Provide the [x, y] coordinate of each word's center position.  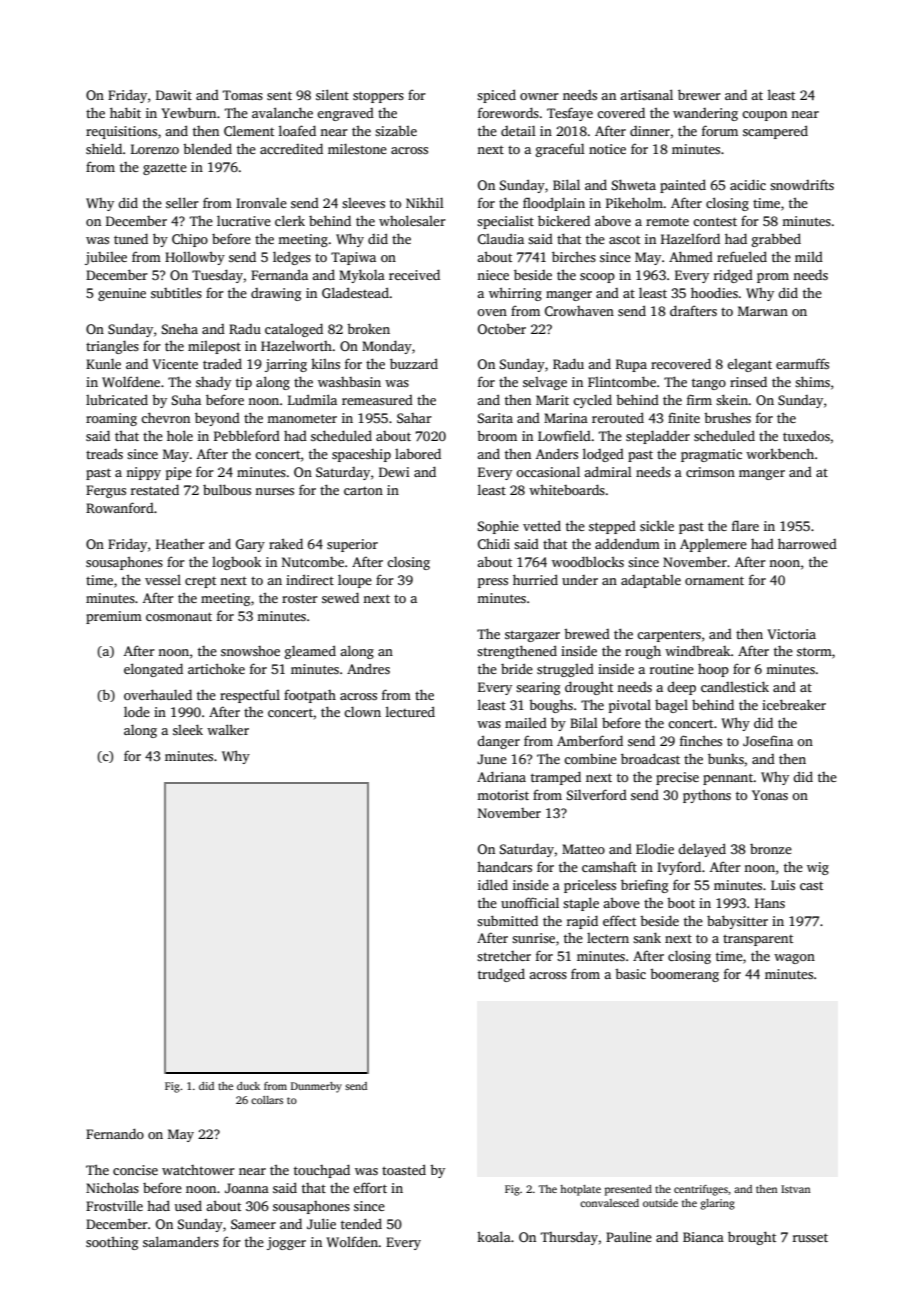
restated [155, 489]
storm [814, 651]
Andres [368, 668]
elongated [153, 670]
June [492, 759]
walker [228, 729]
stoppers [378, 97]
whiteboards [567, 489]
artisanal [646, 94]
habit [125, 112]
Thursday [569, 1238]
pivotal [630, 706]
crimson [710, 472]
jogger [286, 1243]
